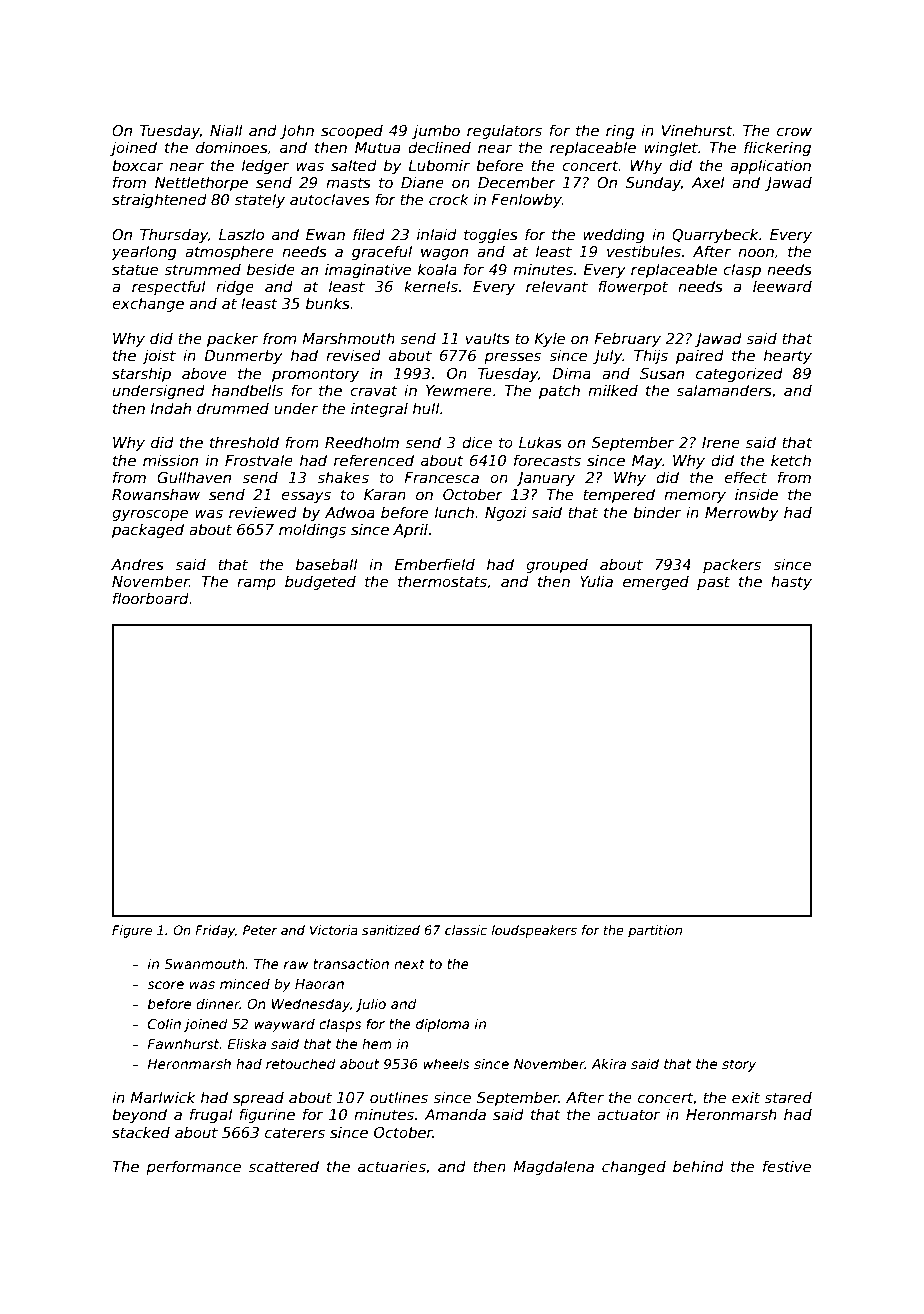 The width and height of the screenshot is (924, 1314). What do you see at coordinates (534, 931) in the screenshot?
I see `loudspeakers` at bounding box center [534, 931].
